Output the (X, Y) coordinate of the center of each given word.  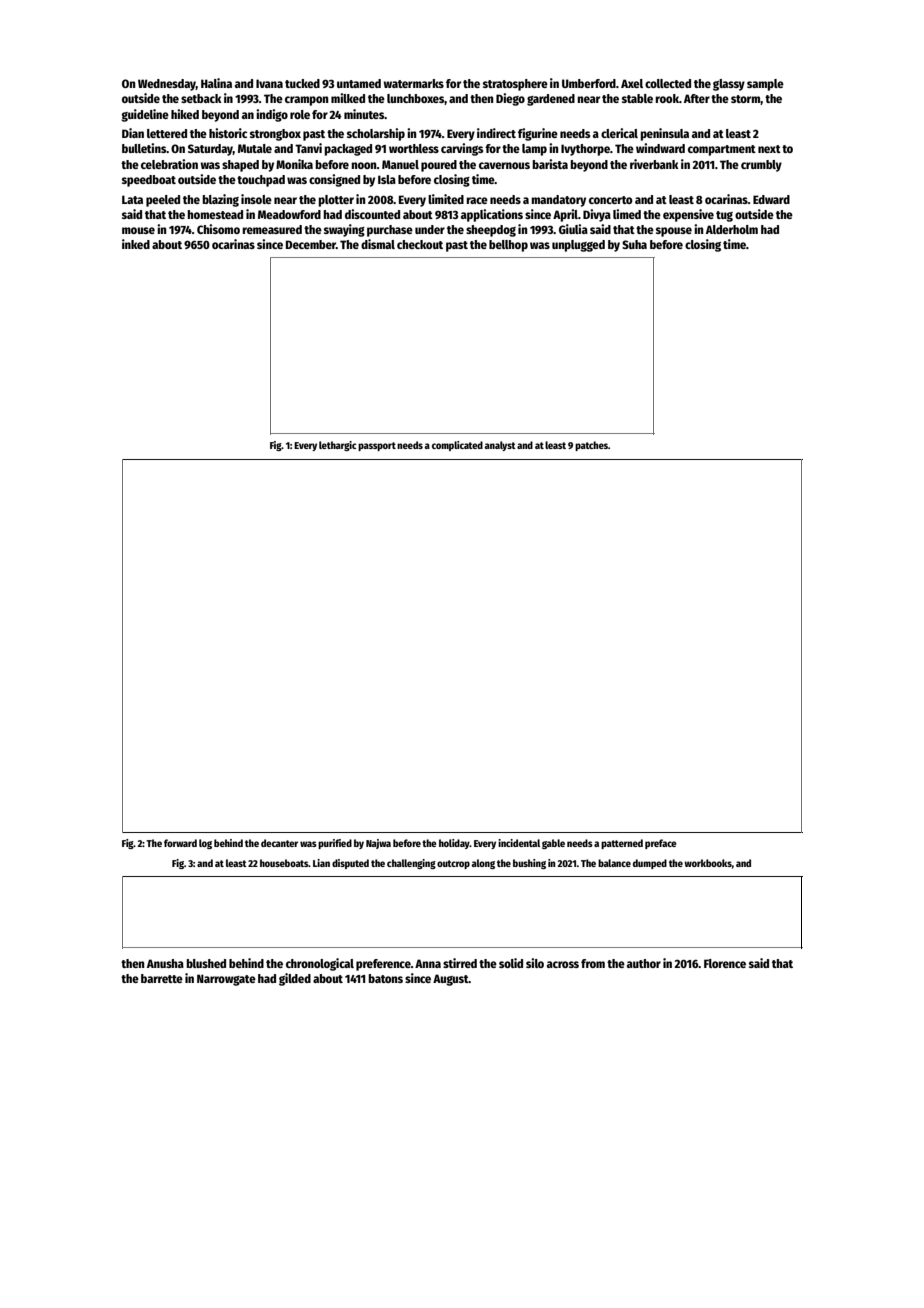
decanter (279, 843)
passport (377, 446)
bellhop (508, 246)
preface (661, 844)
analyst (500, 446)
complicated (457, 446)
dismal (378, 244)
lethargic (338, 446)
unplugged (578, 246)
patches (591, 446)
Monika (294, 164)
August (451, 980)
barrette (162, 978)
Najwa (378, 844)
